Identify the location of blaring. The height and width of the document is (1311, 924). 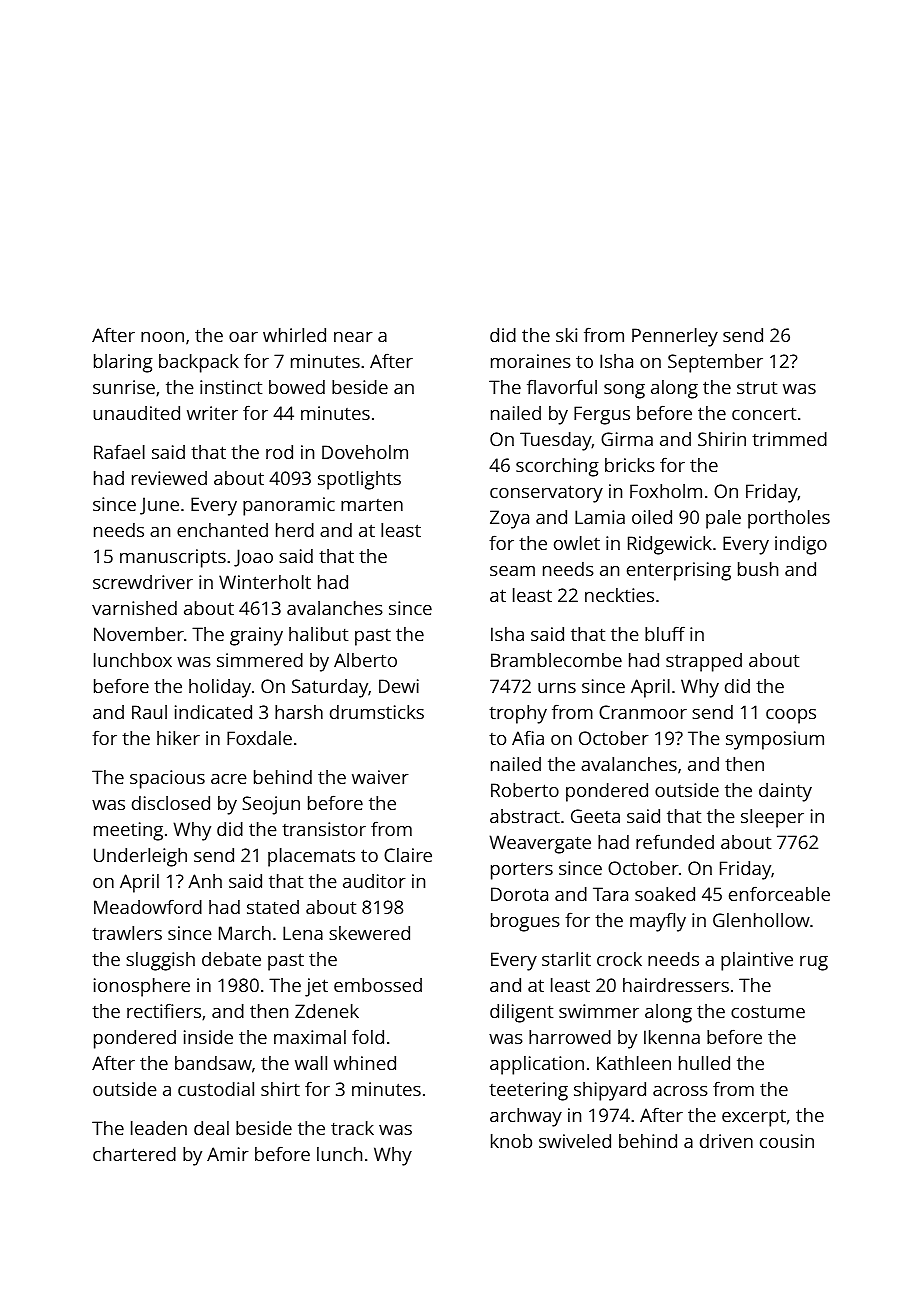
(123, 363).
